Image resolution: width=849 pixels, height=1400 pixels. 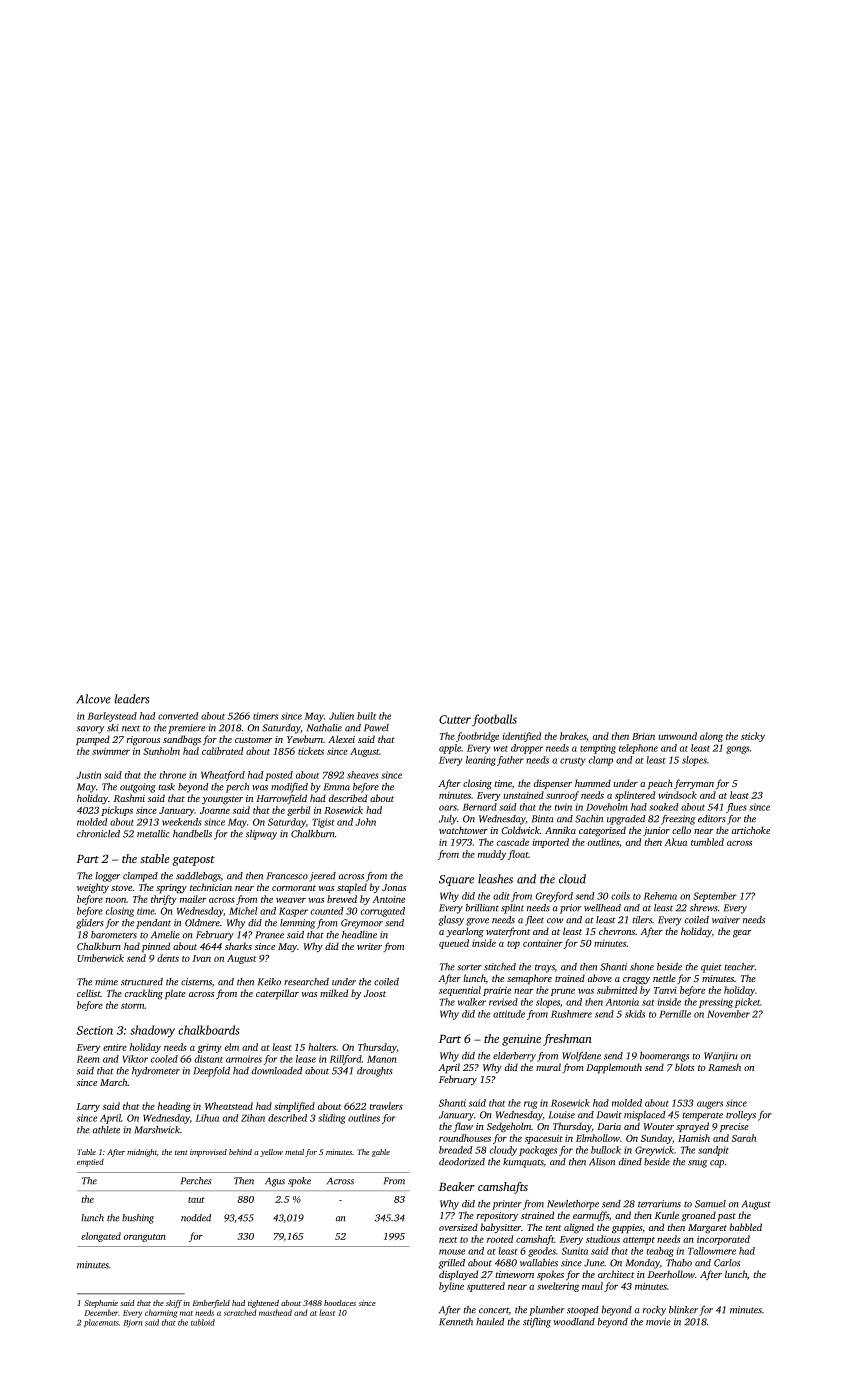 I want to click on nodded, so click(x=196, y=1218).
